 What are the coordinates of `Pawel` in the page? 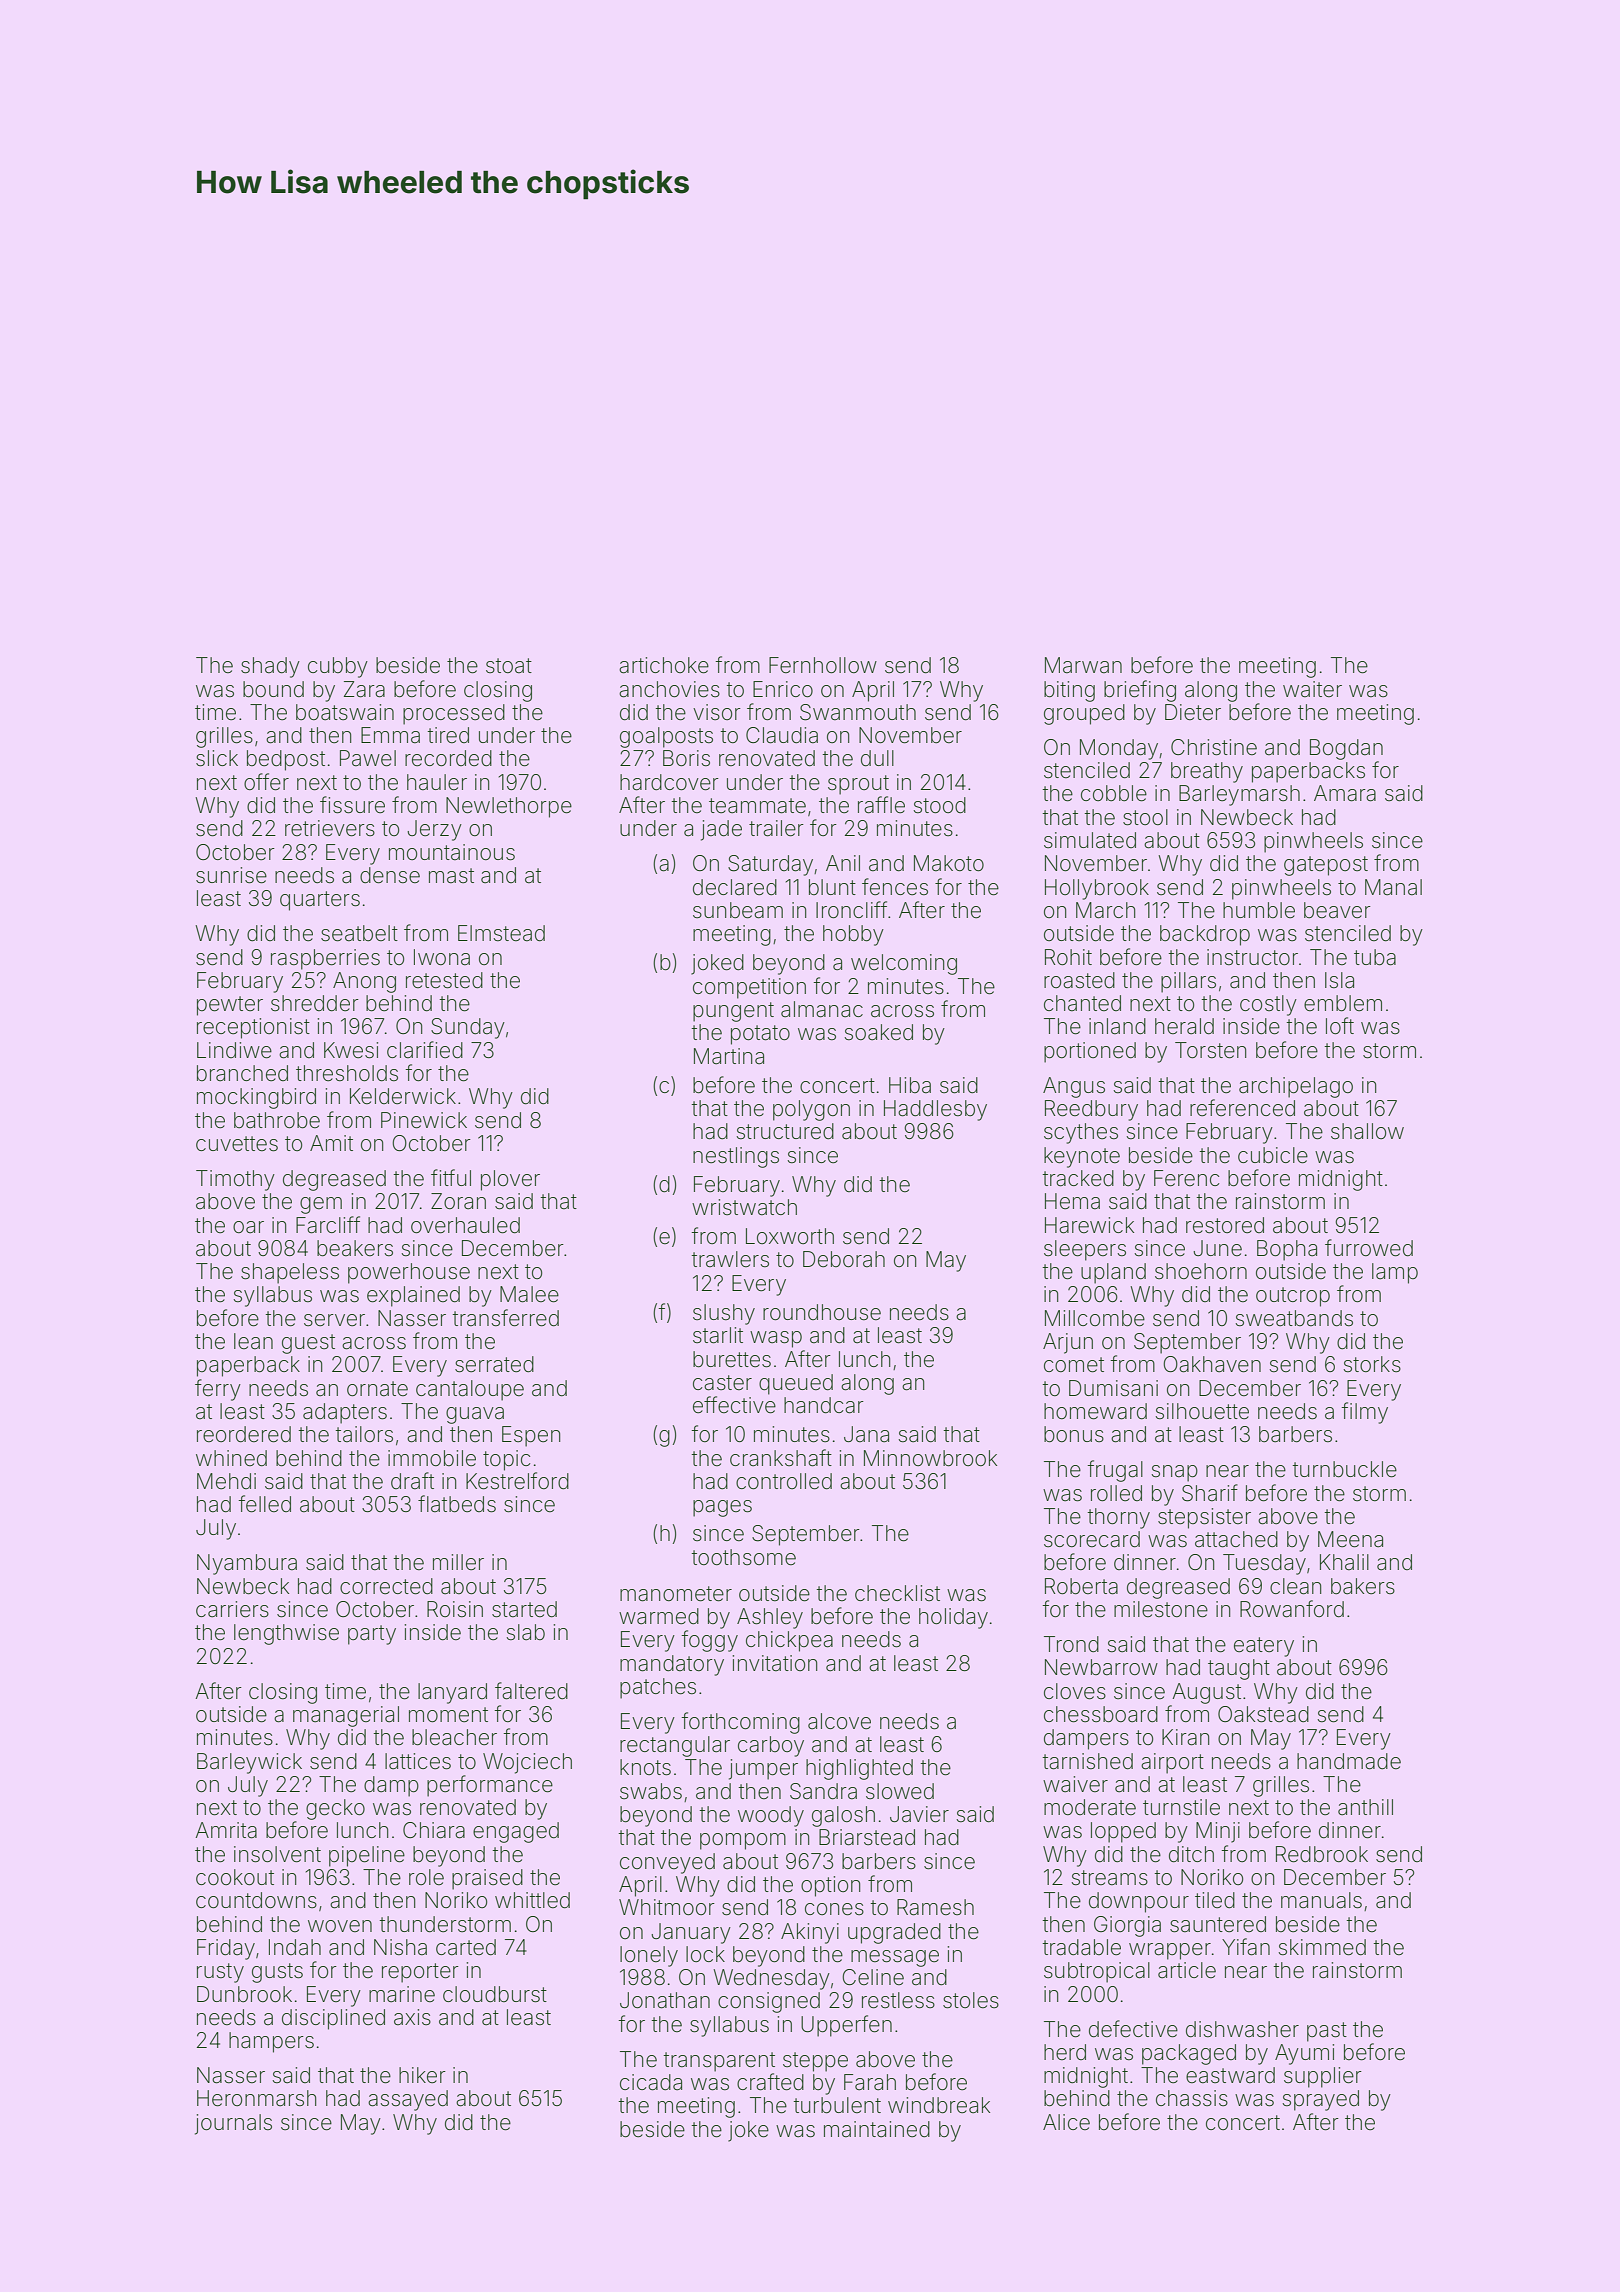 It's located at (368, 758).
